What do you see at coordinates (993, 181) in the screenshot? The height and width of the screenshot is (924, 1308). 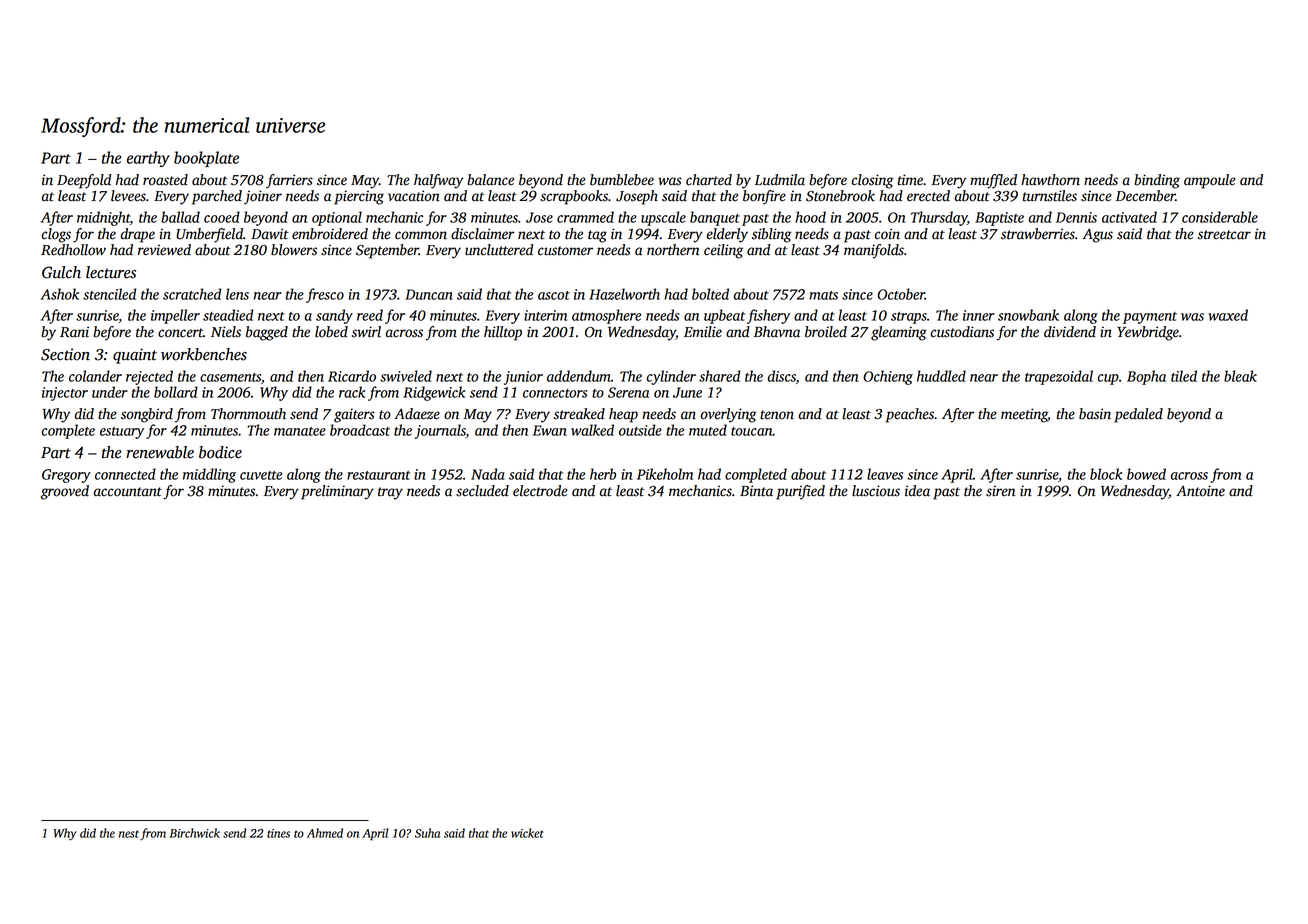 I see `muffled` at bounding box center [993, 181].
